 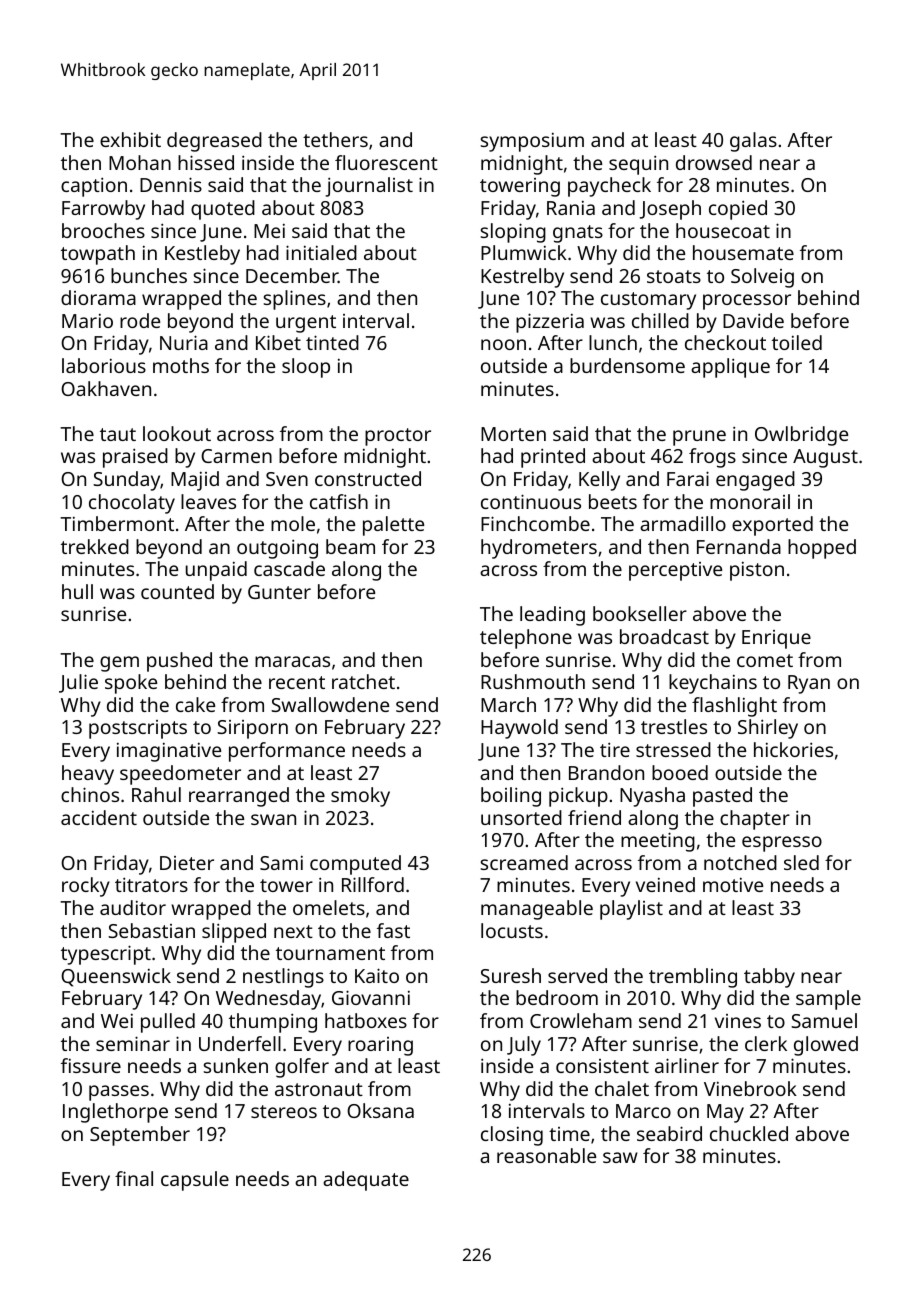 What do you see at coordinates (801, 862) in the document?
I see `sled` at bounding box center [801, 862].
